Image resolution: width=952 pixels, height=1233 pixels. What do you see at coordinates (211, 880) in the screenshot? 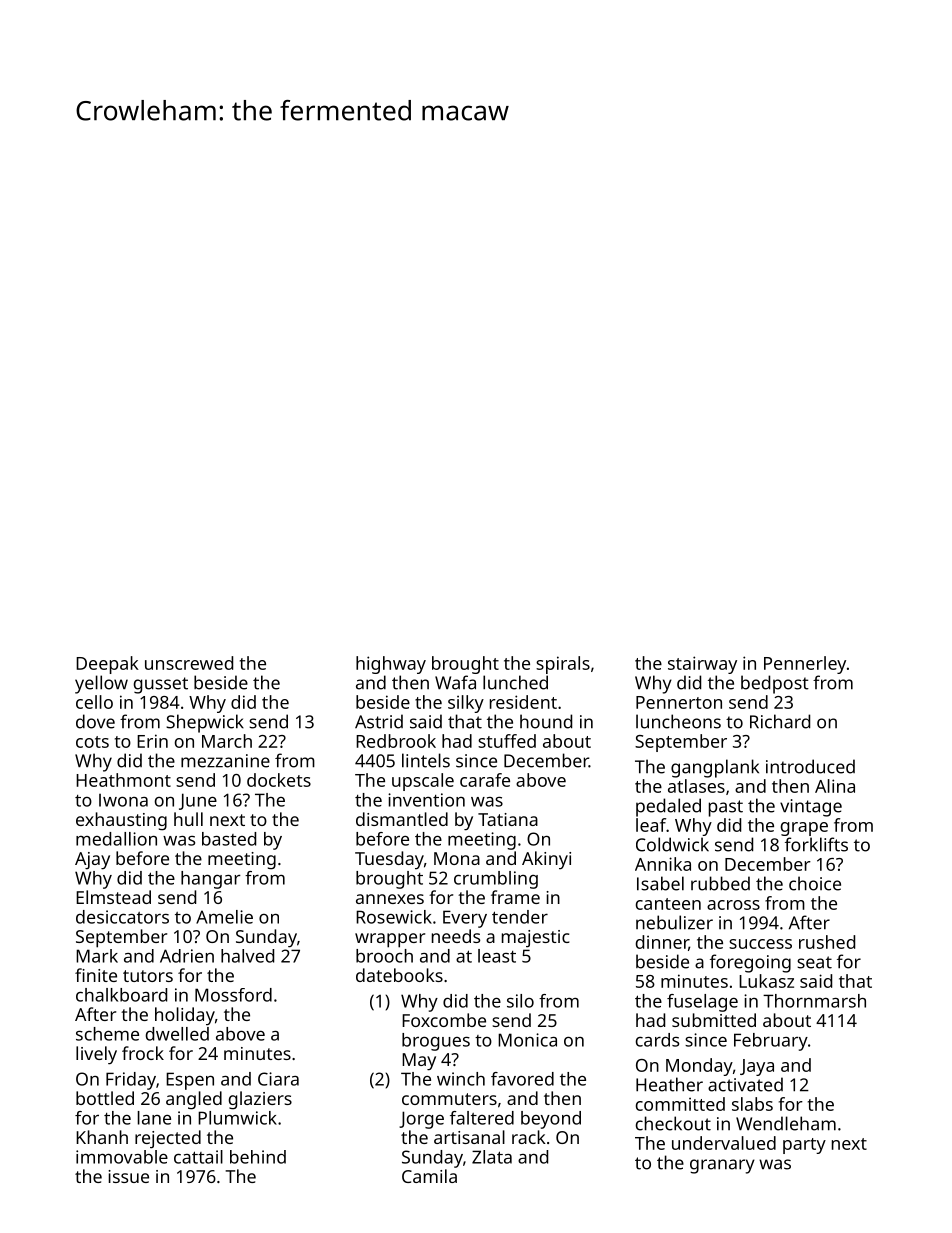
I see `hangar` at bounding box center [211, 880].
